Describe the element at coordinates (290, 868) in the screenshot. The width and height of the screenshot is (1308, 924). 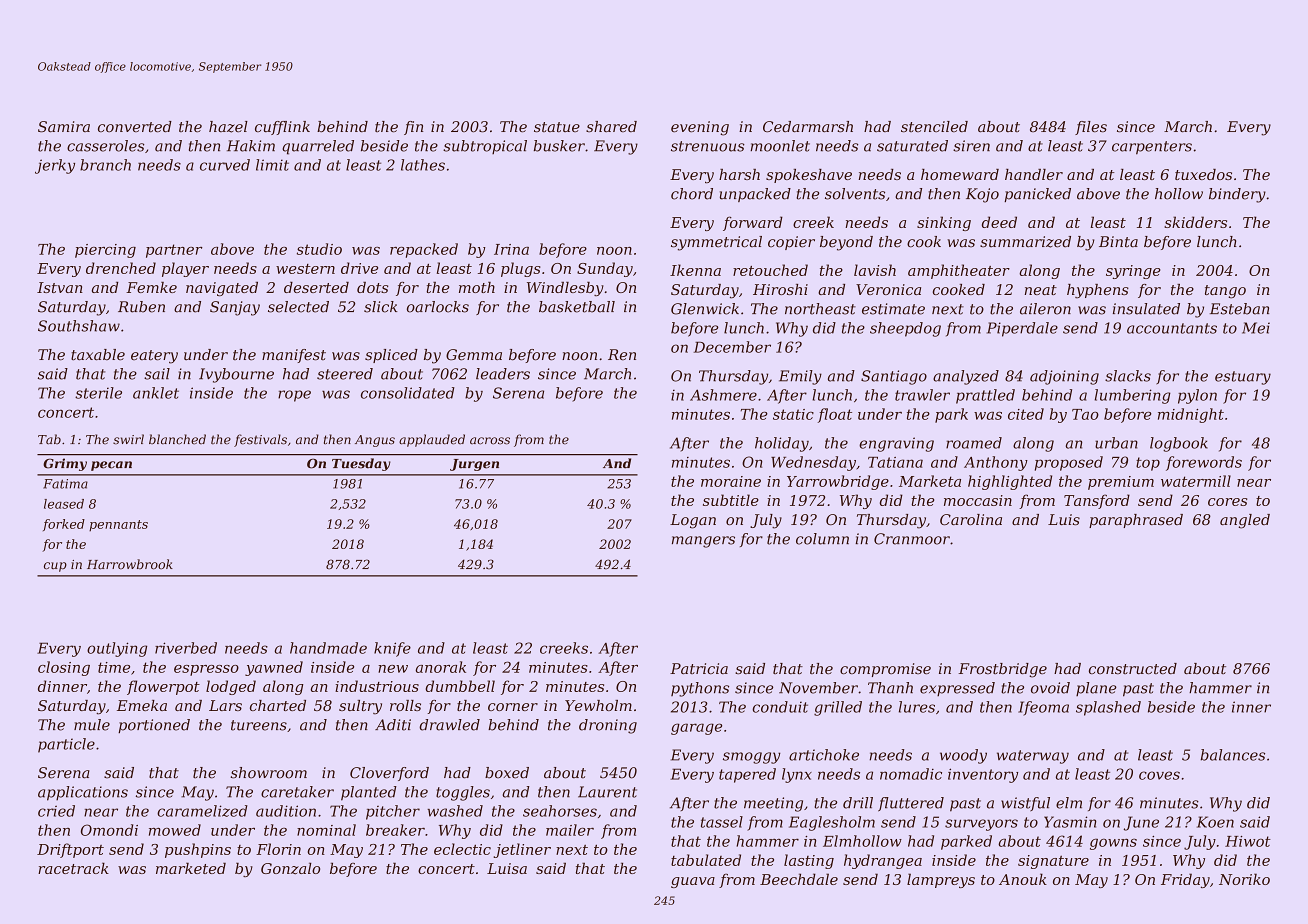
I see `Gonzalo` at that location.
